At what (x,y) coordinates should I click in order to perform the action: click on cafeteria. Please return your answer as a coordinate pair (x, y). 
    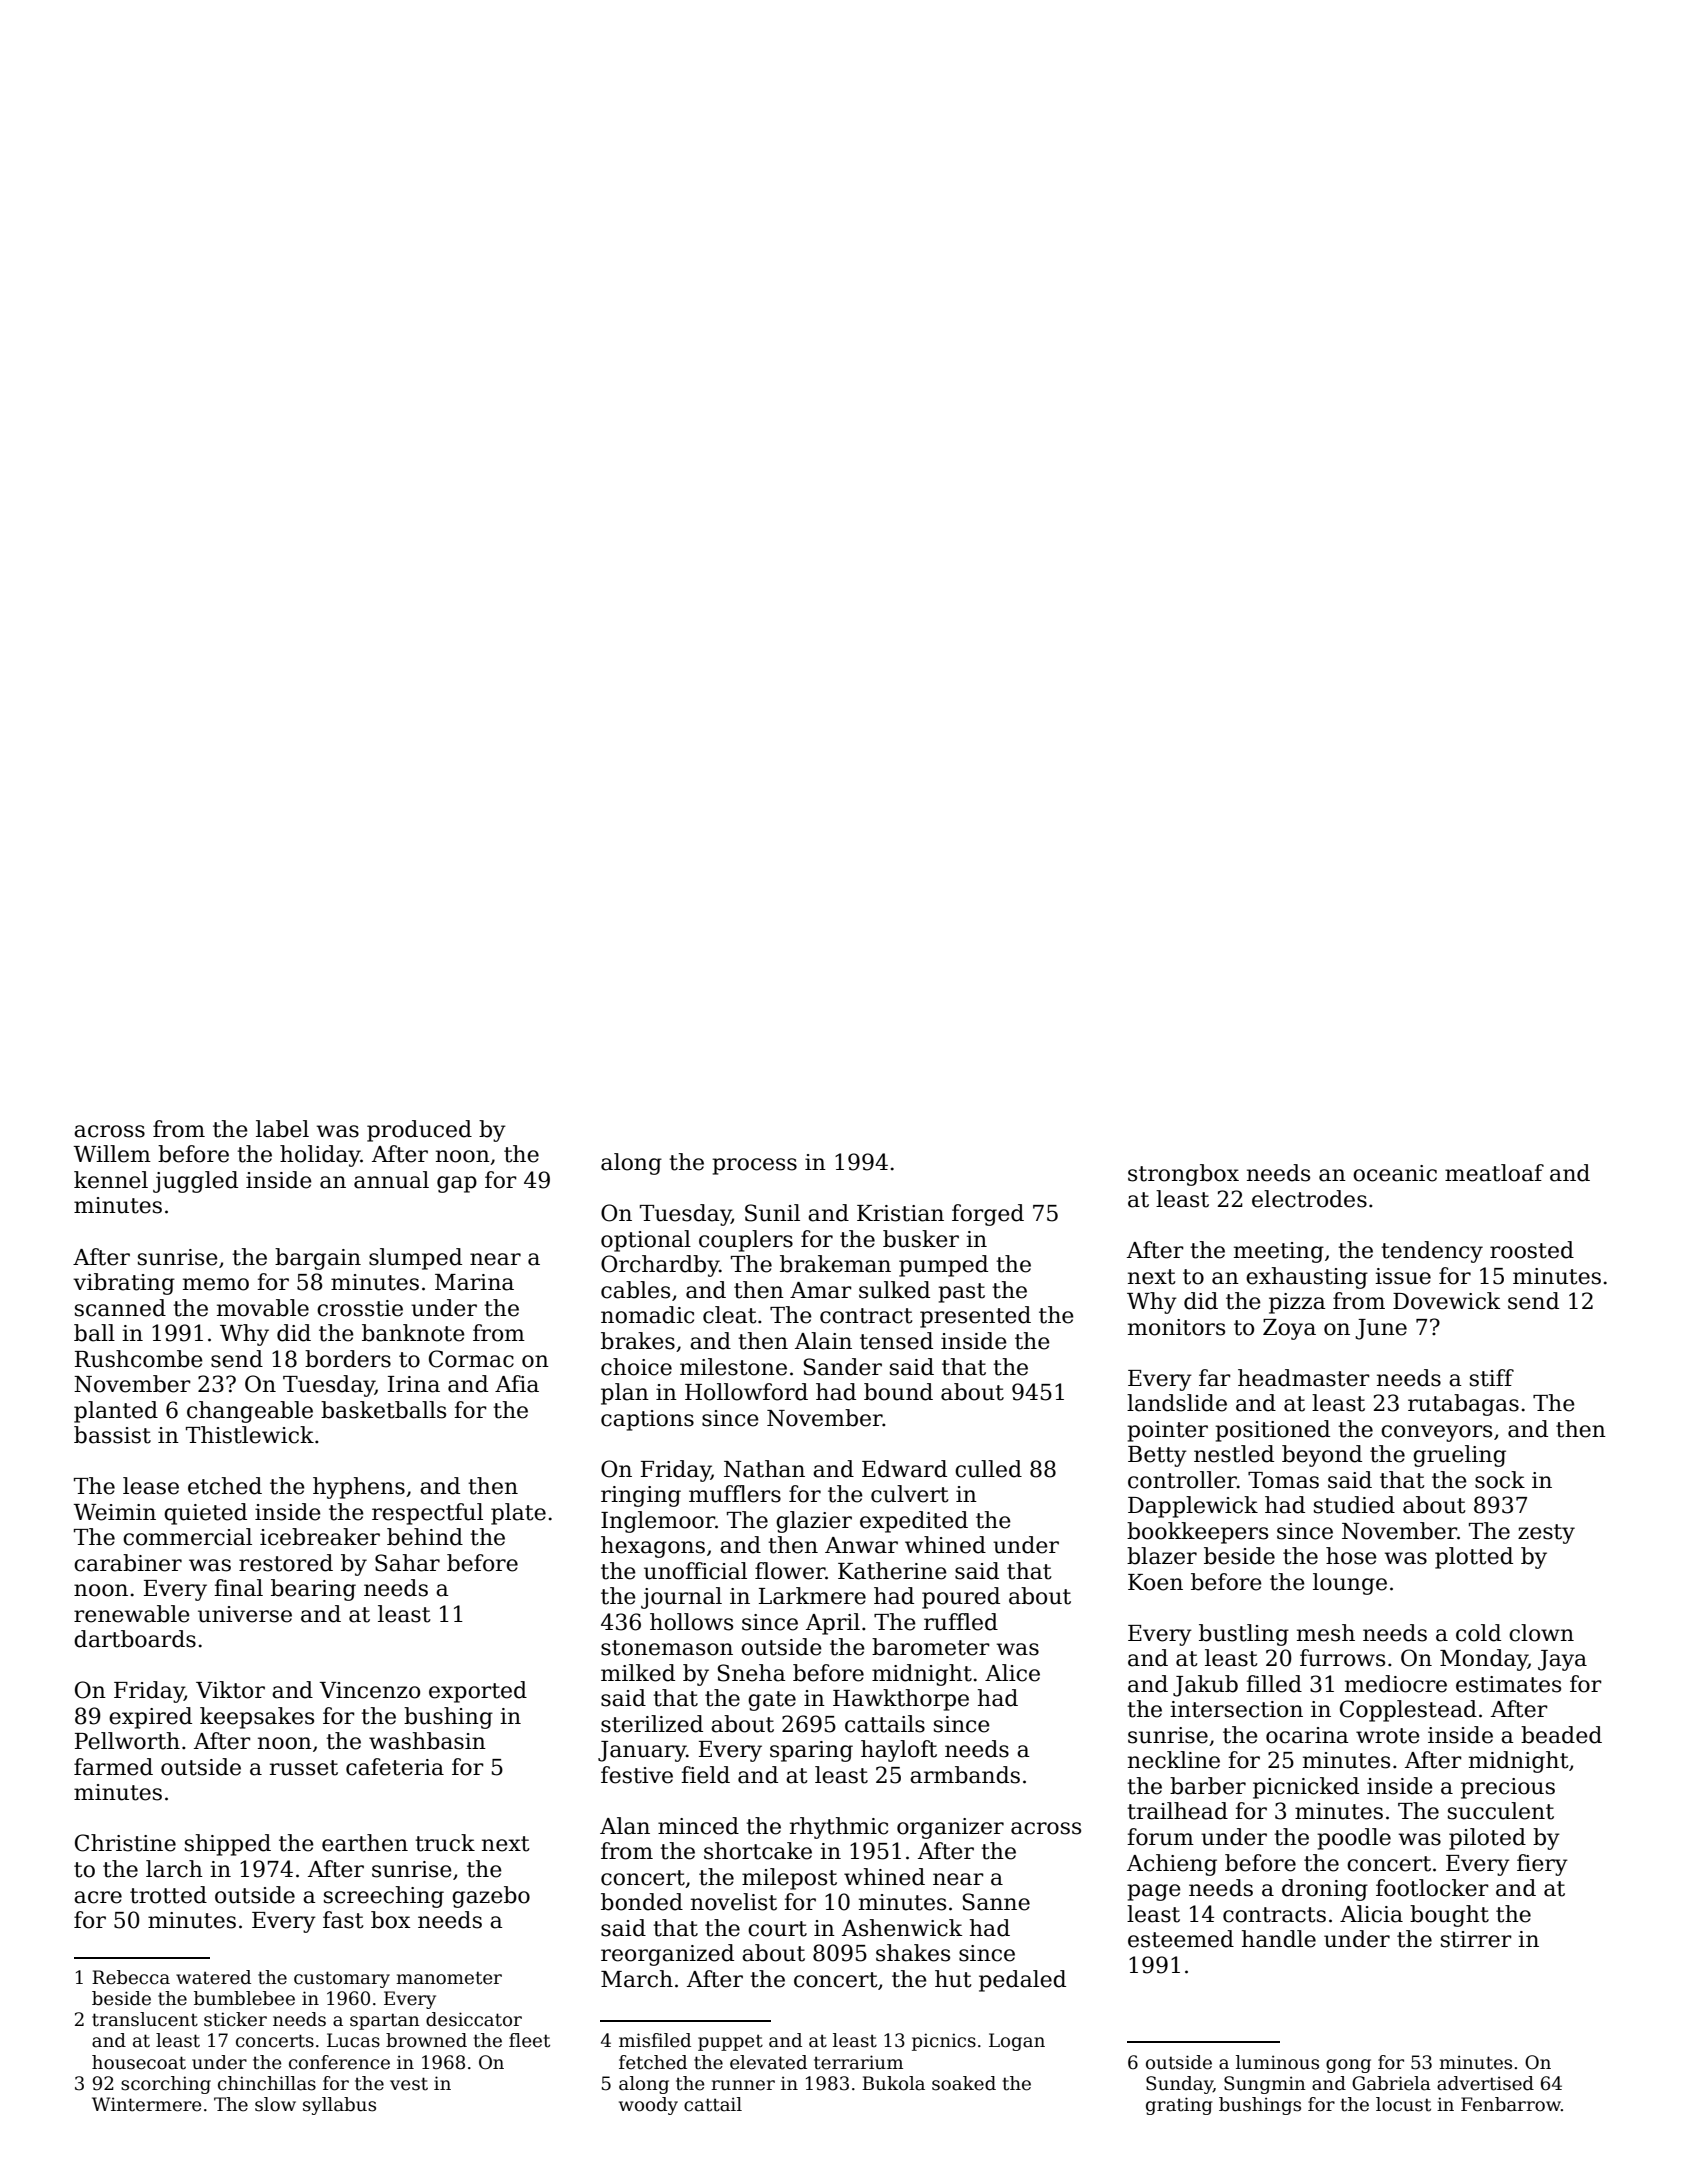
    Looking at the image, I should click on (395, 1767).
